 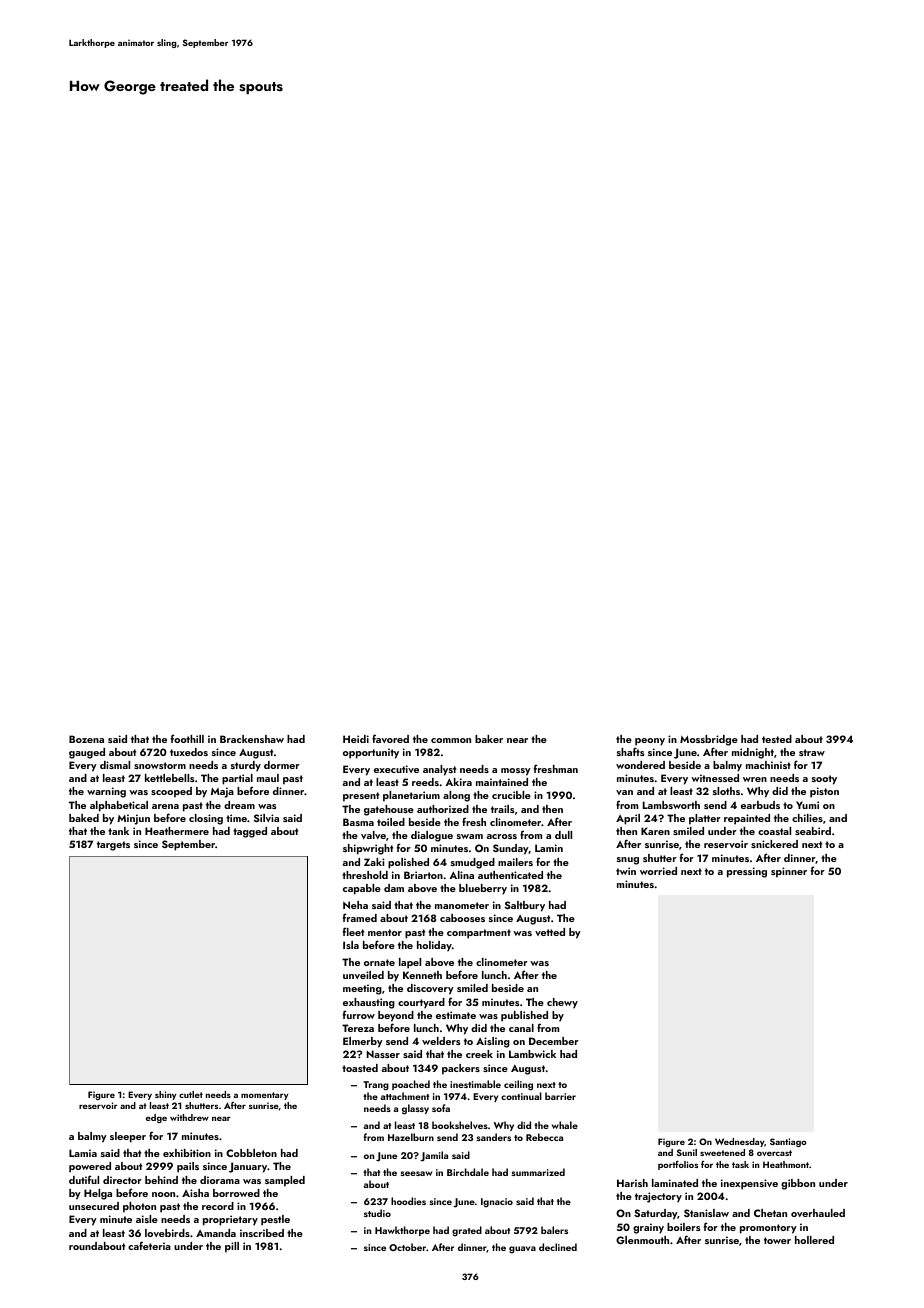 What do you see at coordinates (789, 872) in the page?
I see `spinner` at bounding box center [789, 872].
